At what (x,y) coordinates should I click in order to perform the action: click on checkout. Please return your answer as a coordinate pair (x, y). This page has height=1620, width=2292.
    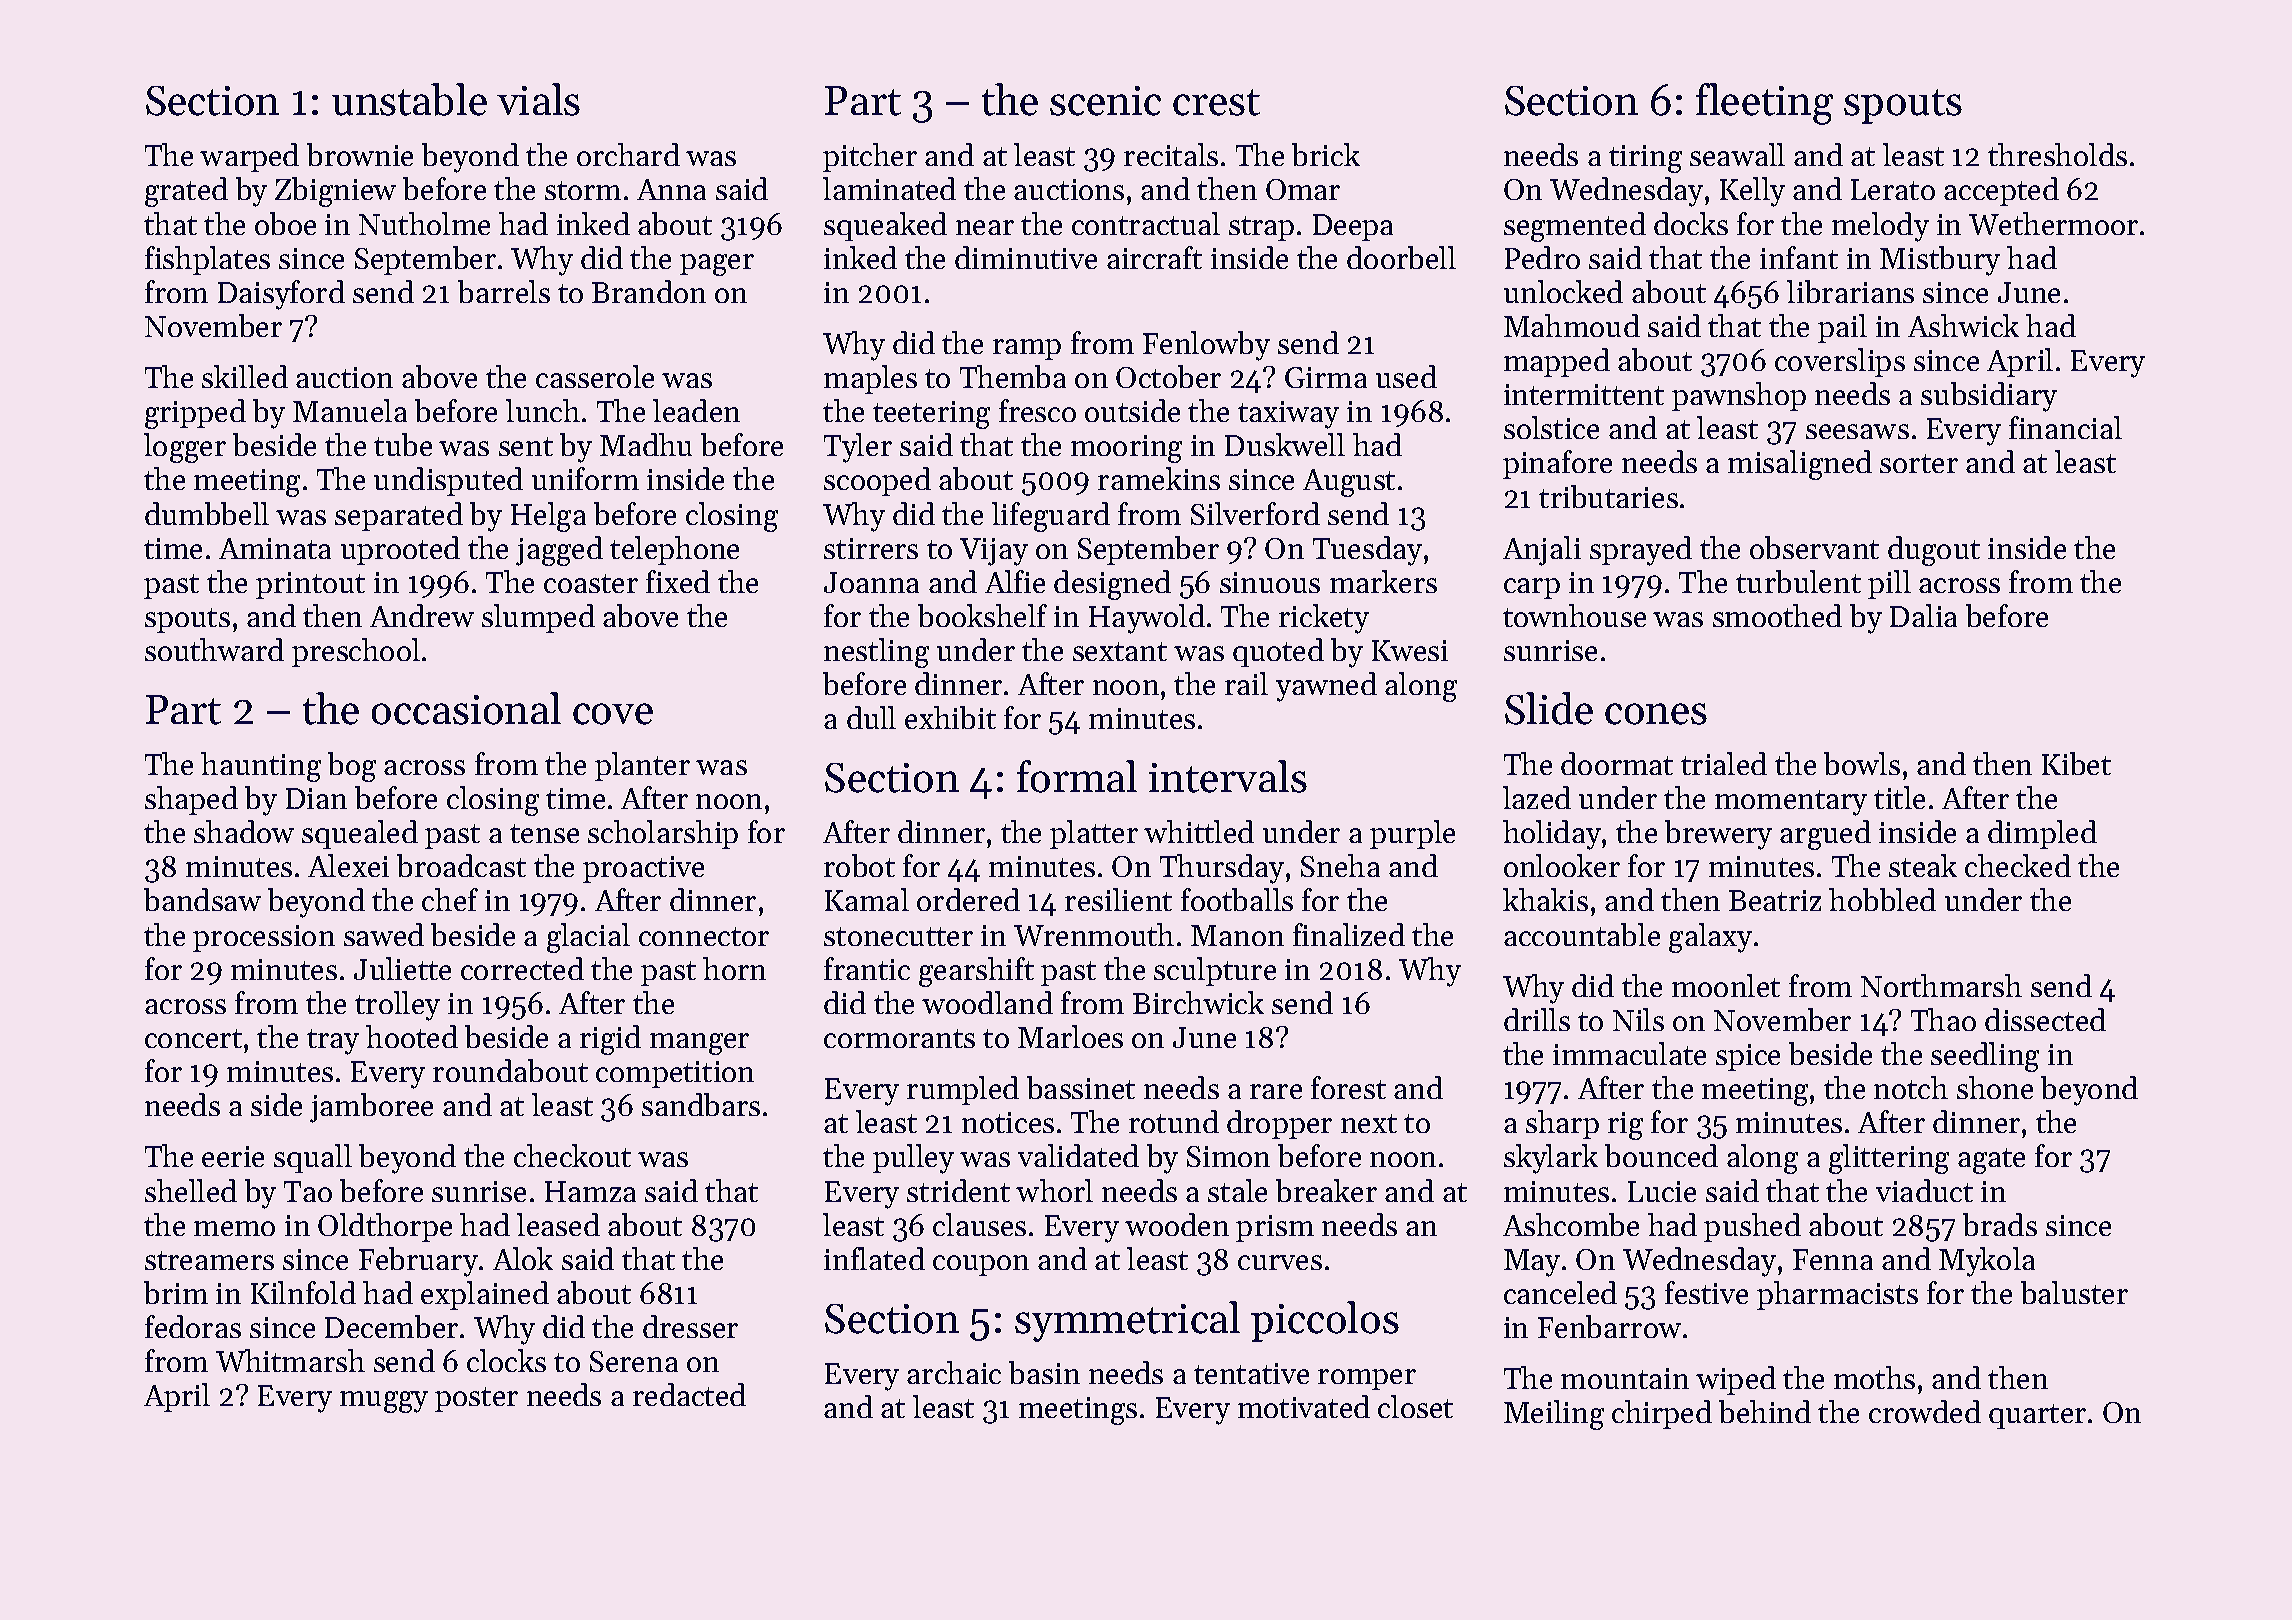
    Looking at the image, I should click on (572, 1155).
